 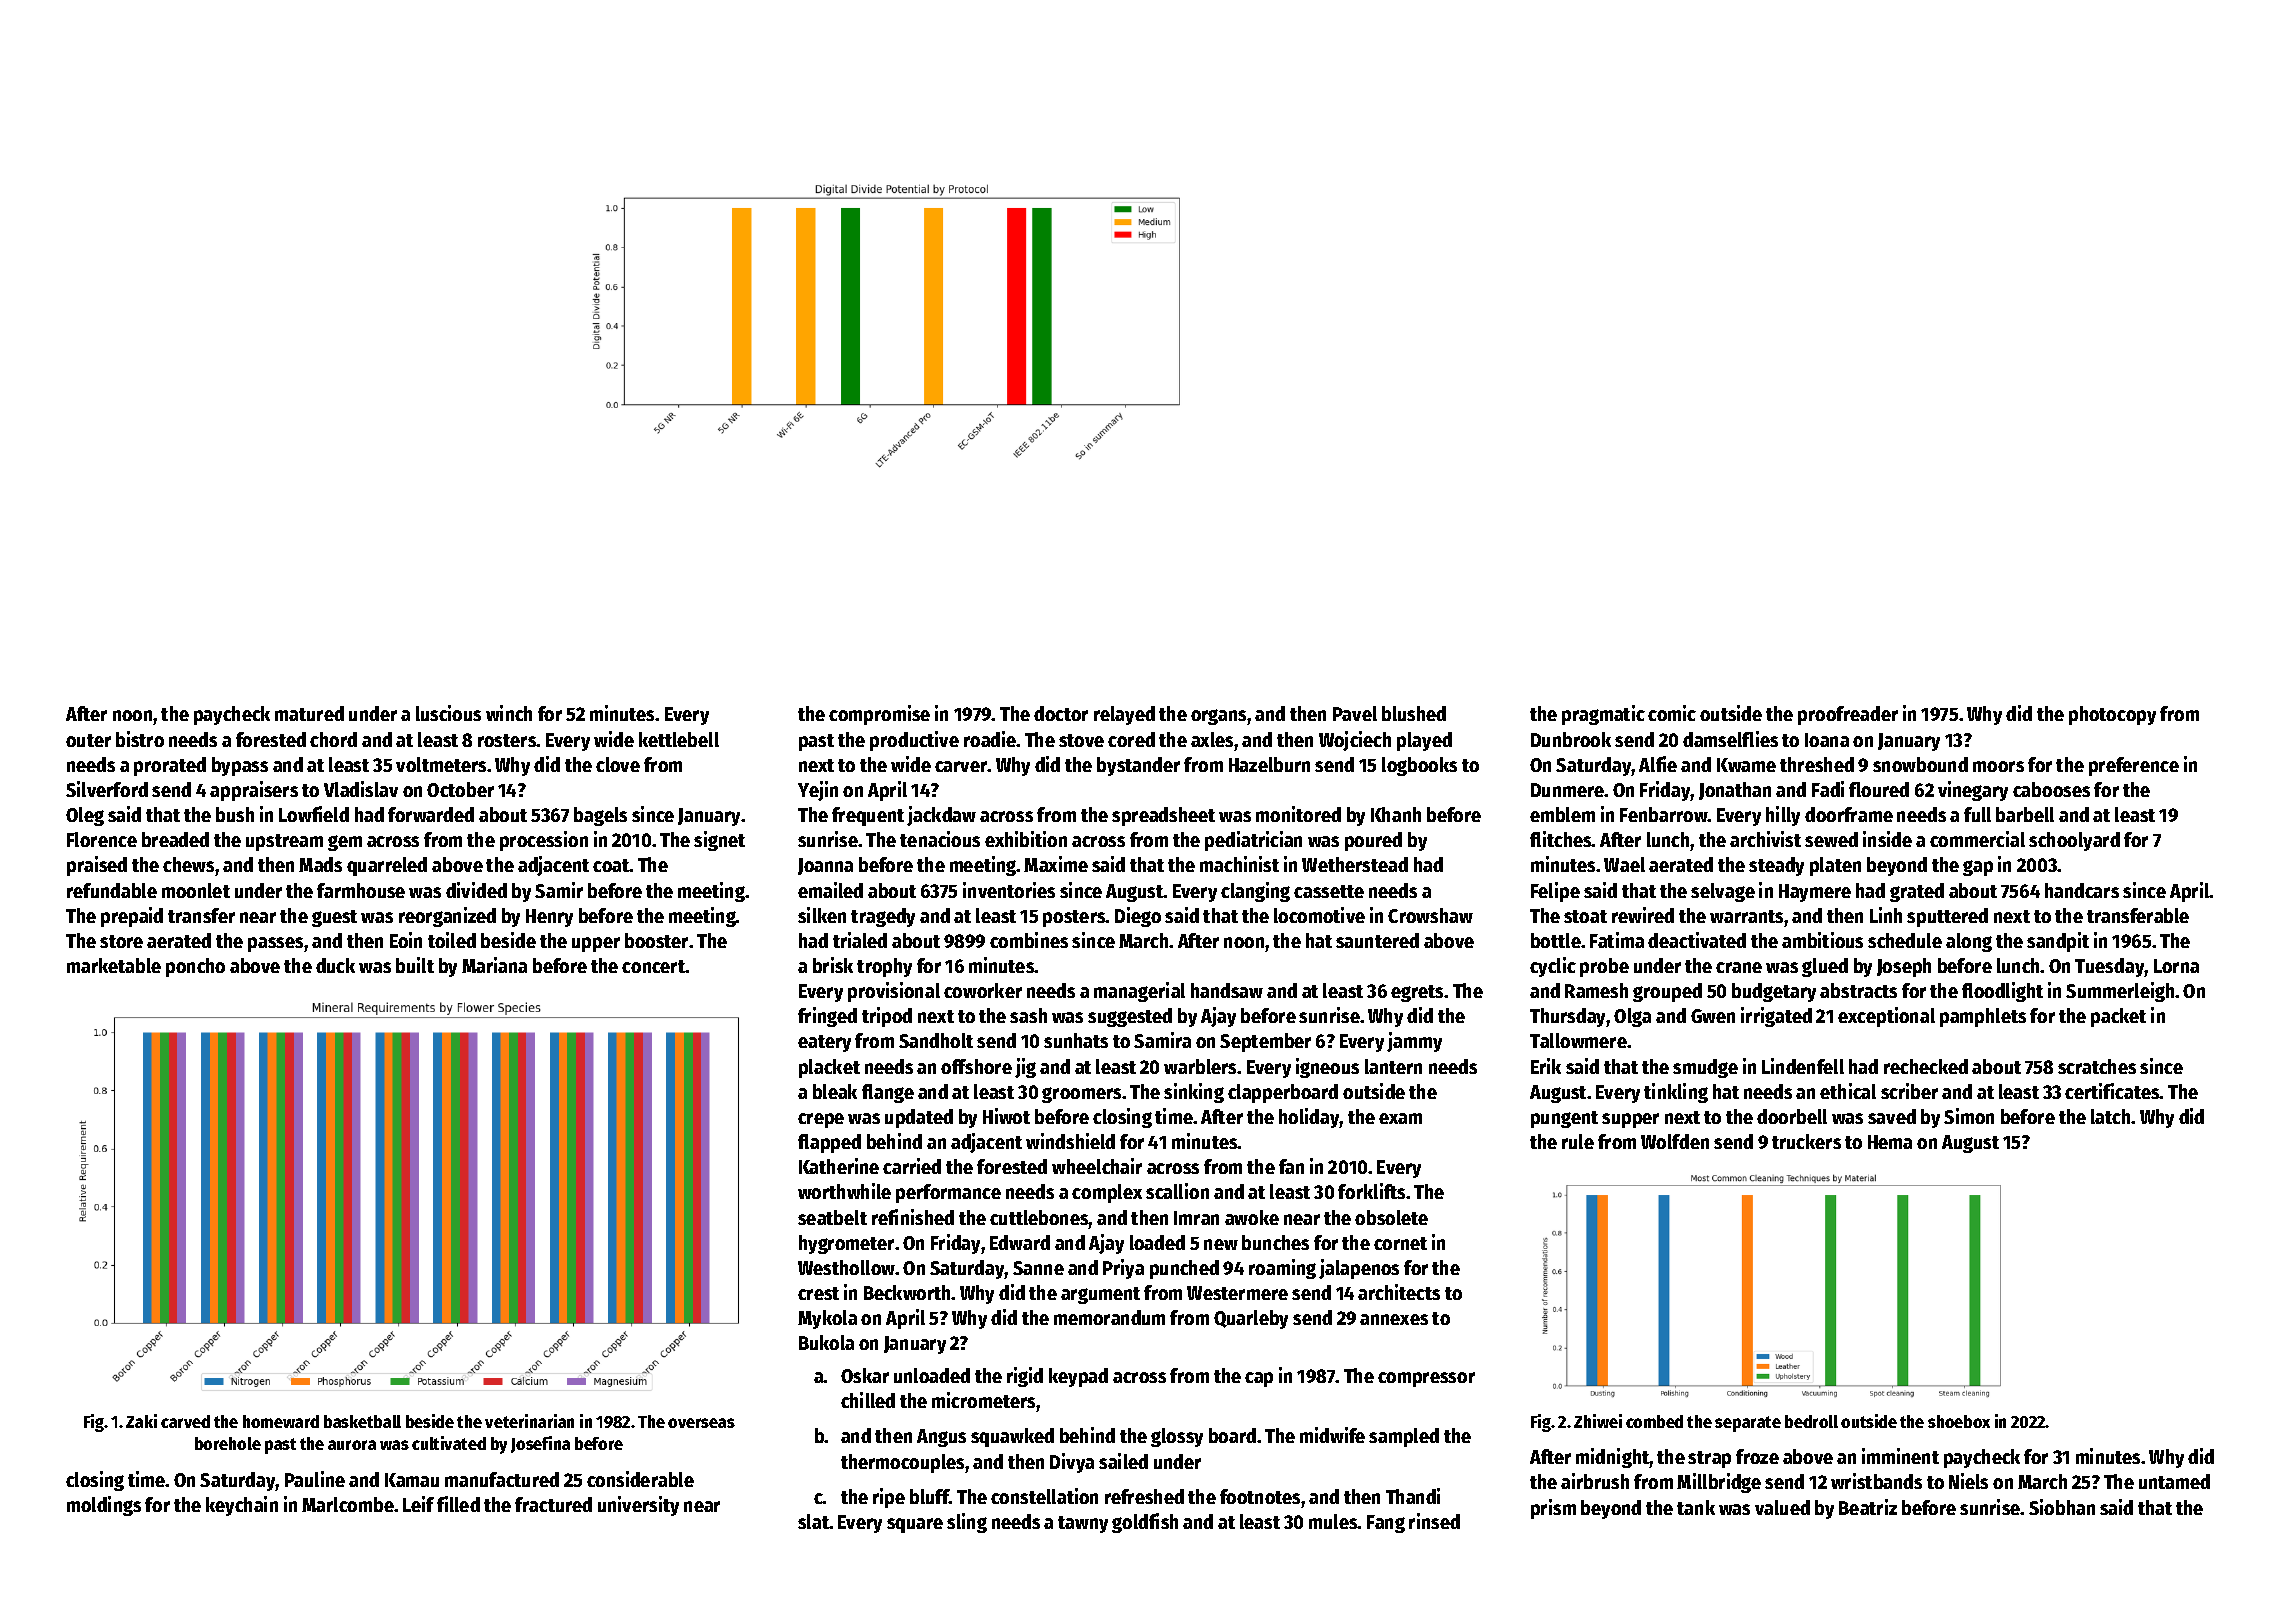 I want to click on rosters, so click(x=507, y=740).
